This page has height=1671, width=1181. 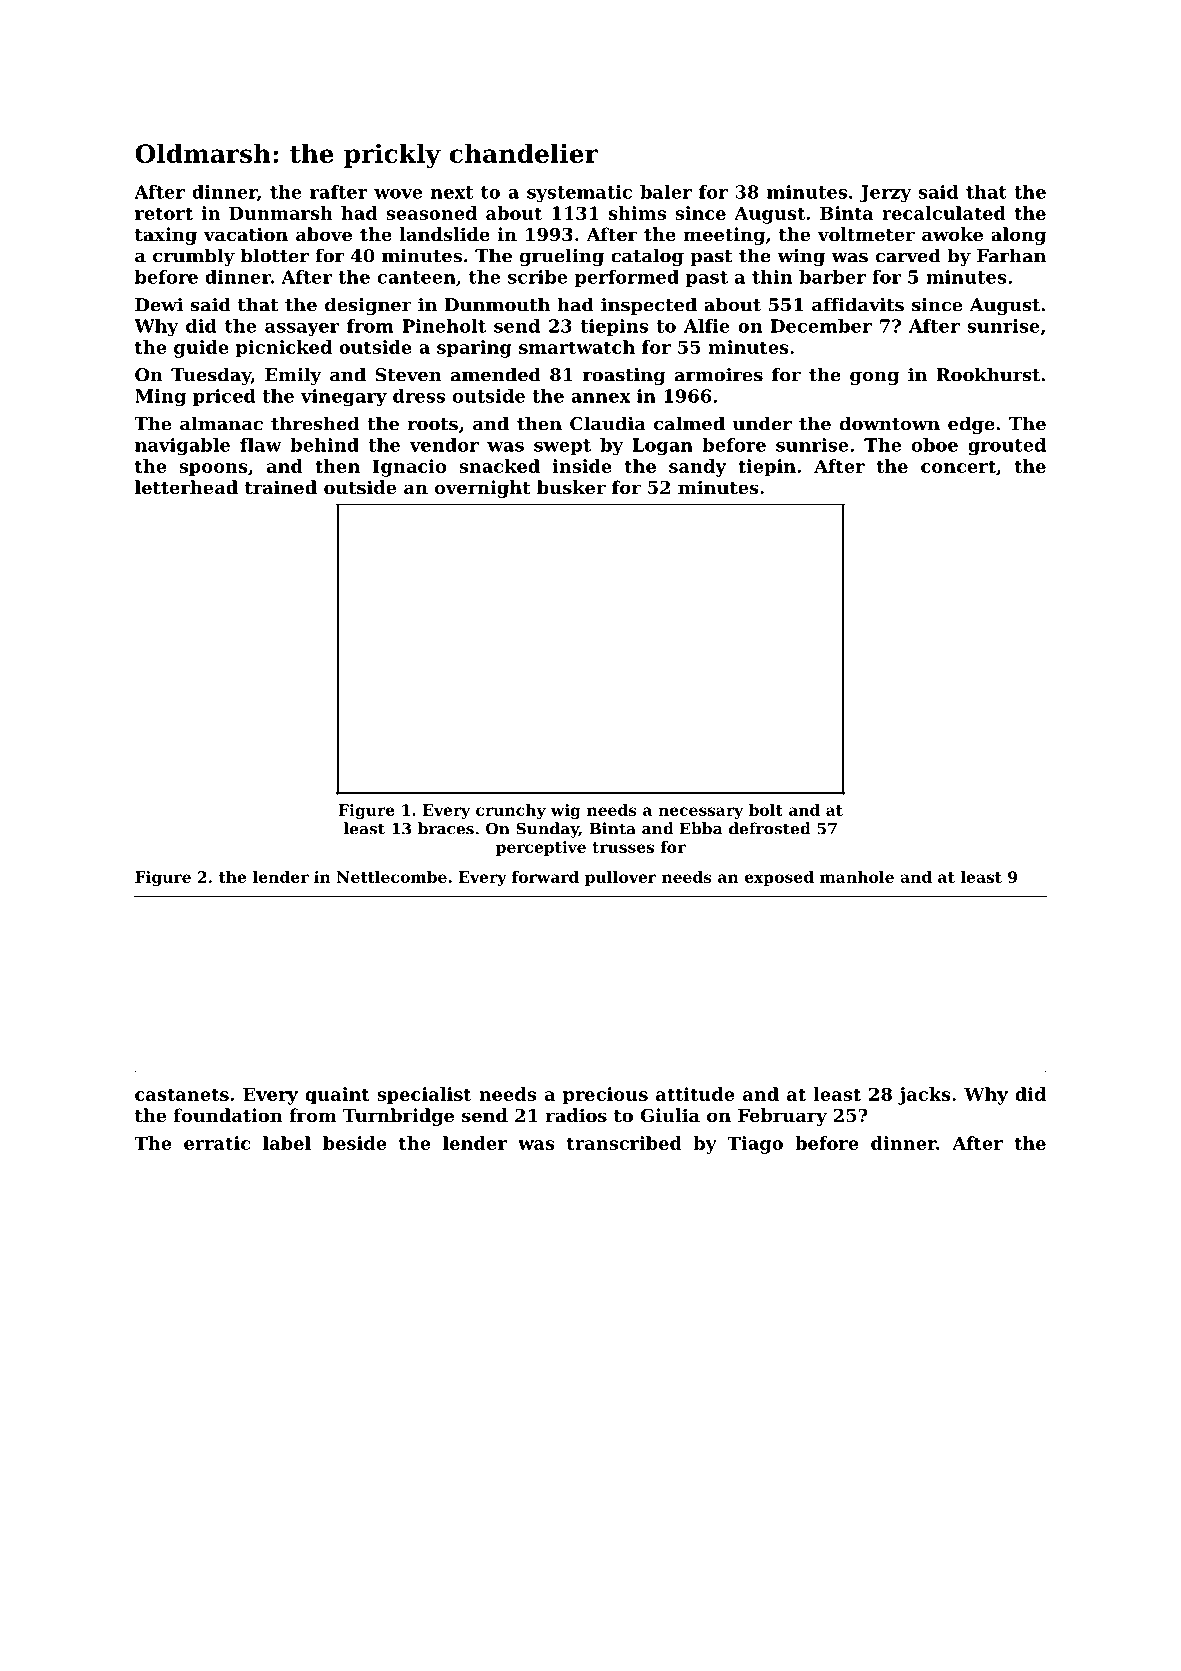 What do you see at coordinates (186, 487) in the page?
I see `letterhead` at bounding box center [186, 487].
